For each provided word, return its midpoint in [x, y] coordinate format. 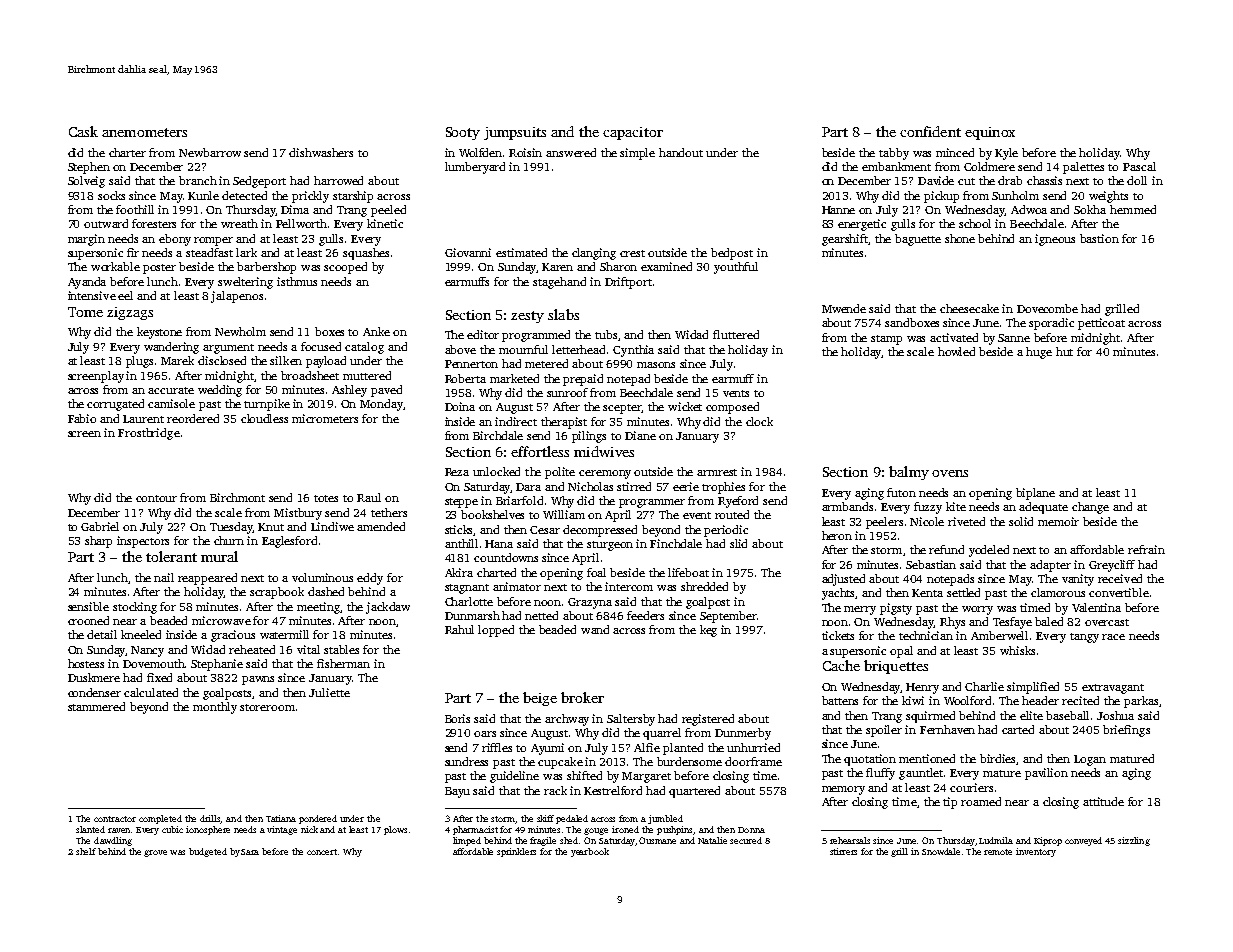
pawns [258, 680]
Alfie [647, 747]
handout [681, 152]
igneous [1055, 240]
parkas [1141, 702]
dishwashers [321, 152]
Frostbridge [149, 434]
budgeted [208, 852]
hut [1064, 351]
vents [736, 393]
